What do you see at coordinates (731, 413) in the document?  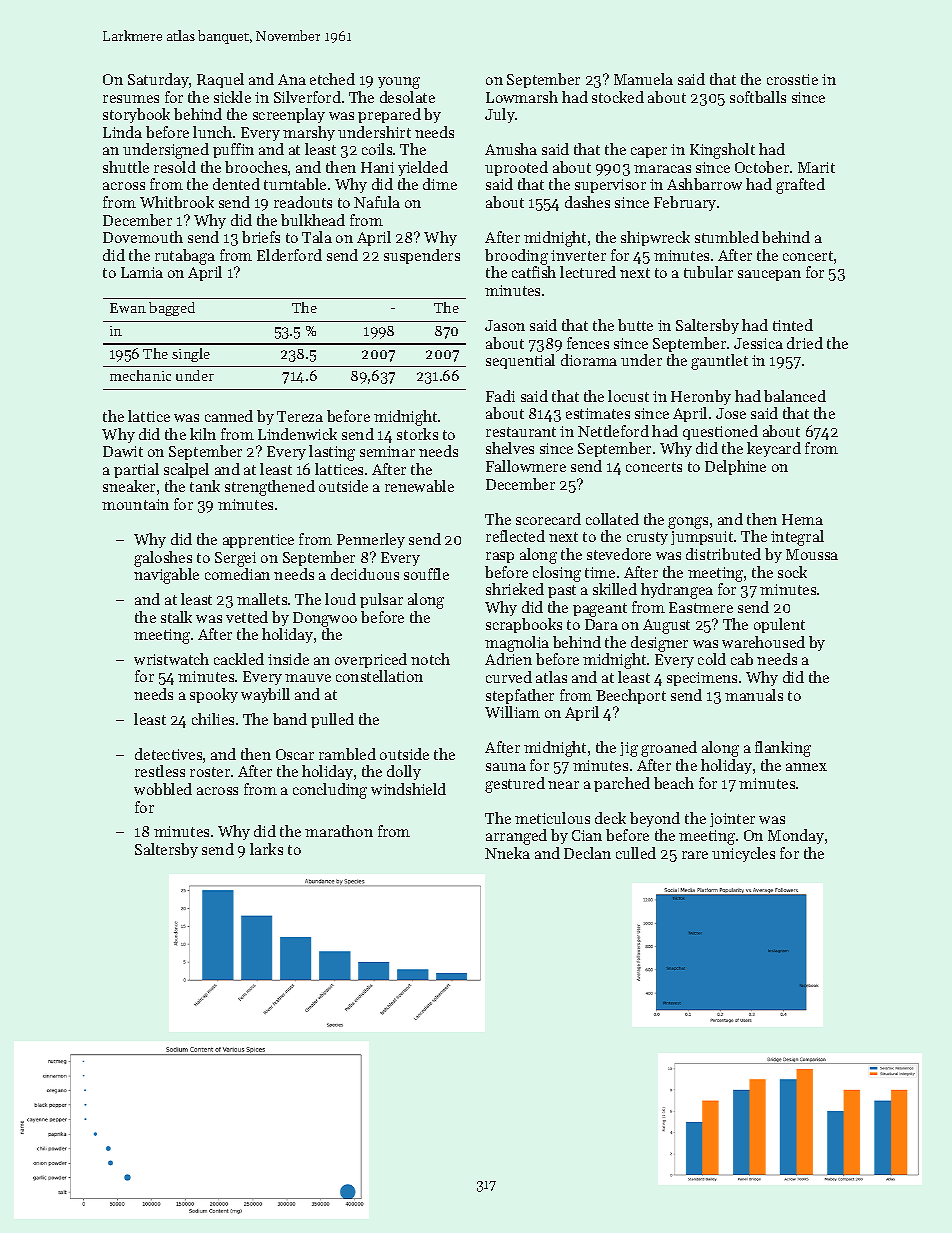 I see `Jose` at bounding box center [731, 413].
